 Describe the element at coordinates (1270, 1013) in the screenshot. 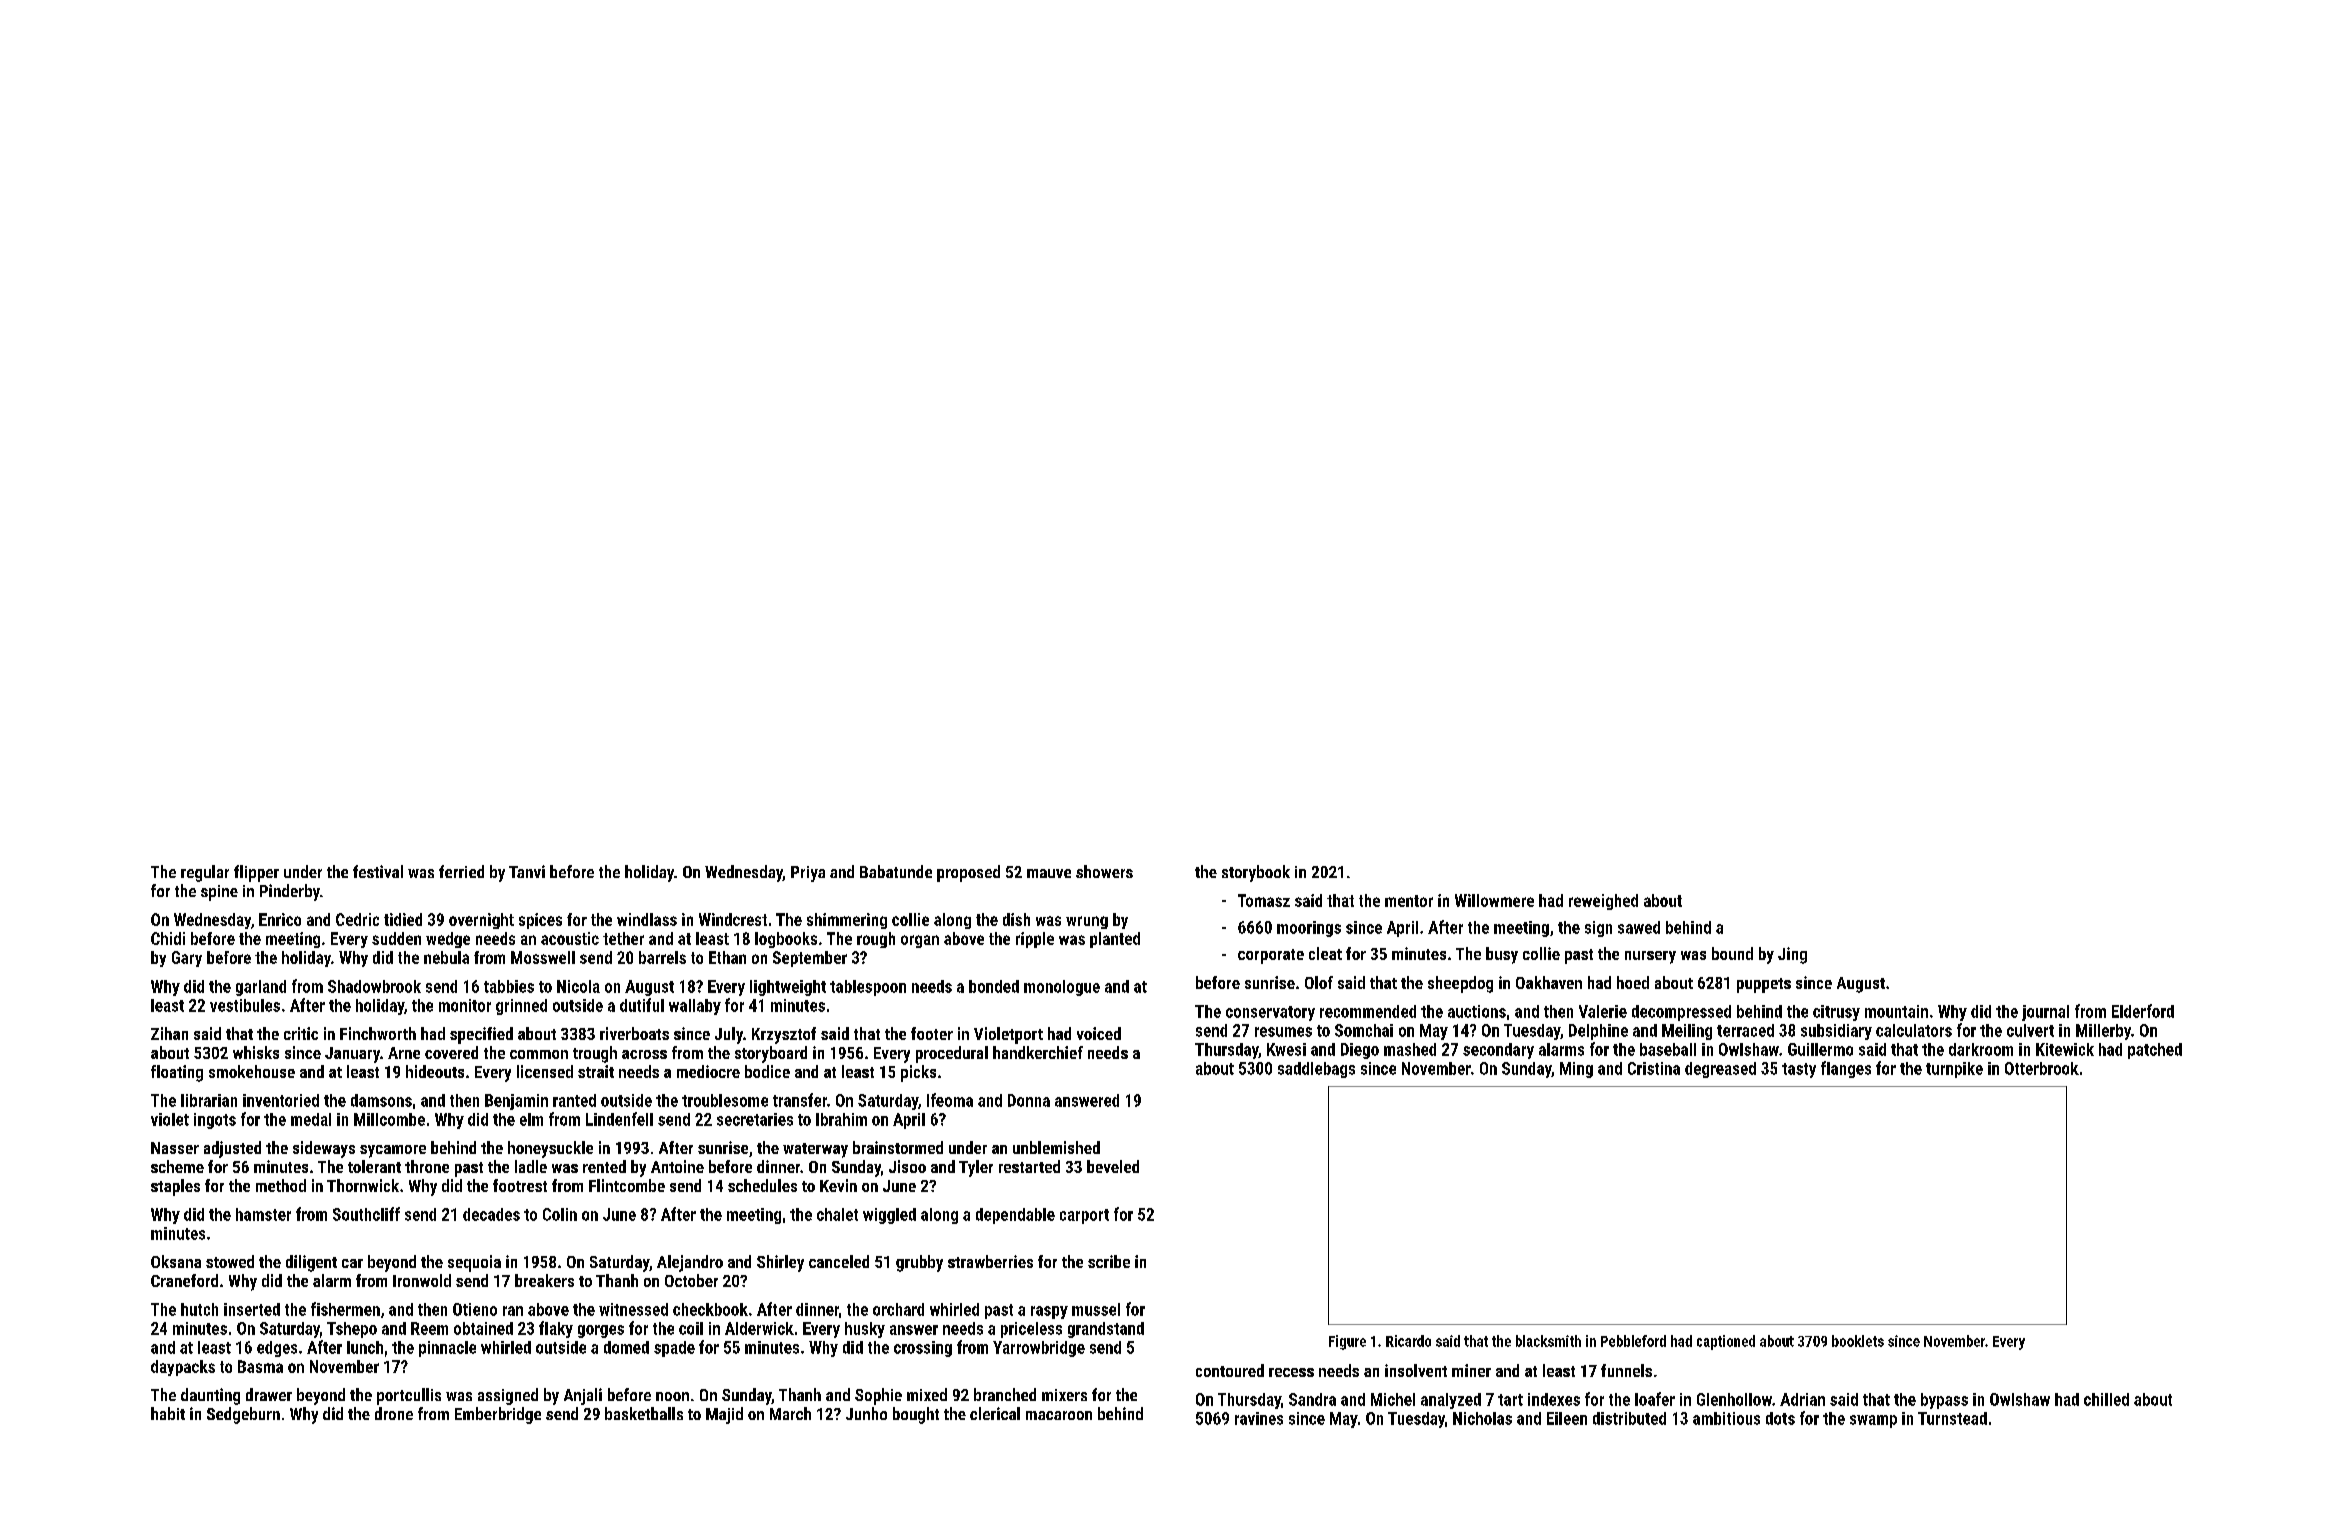

I see `conservatory` at that location.
